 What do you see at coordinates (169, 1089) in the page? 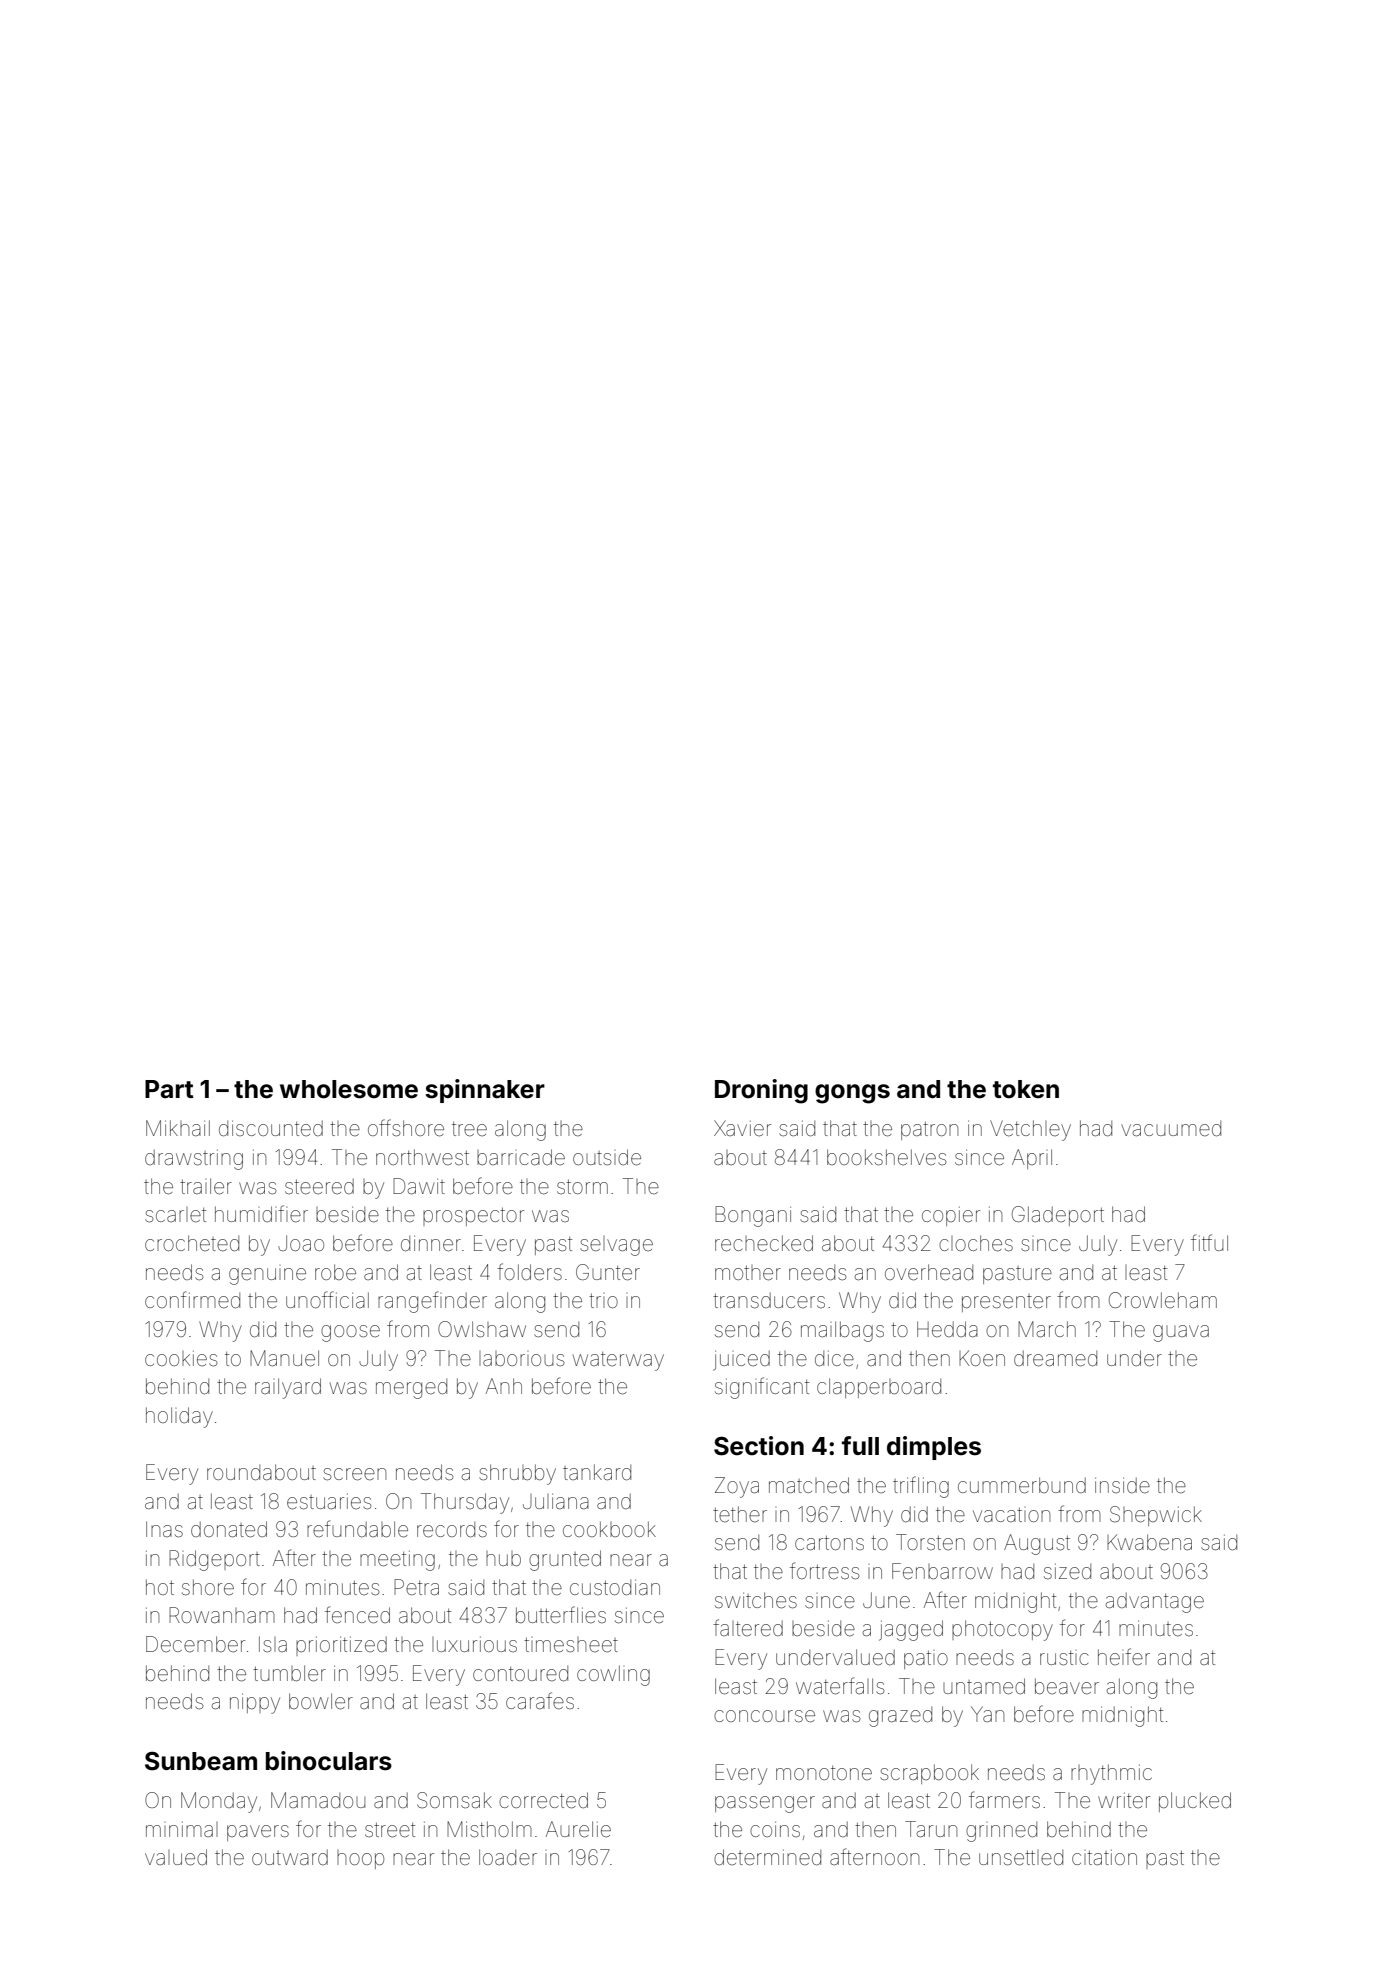
I see `Part` at bounding box center [169, 1089].
